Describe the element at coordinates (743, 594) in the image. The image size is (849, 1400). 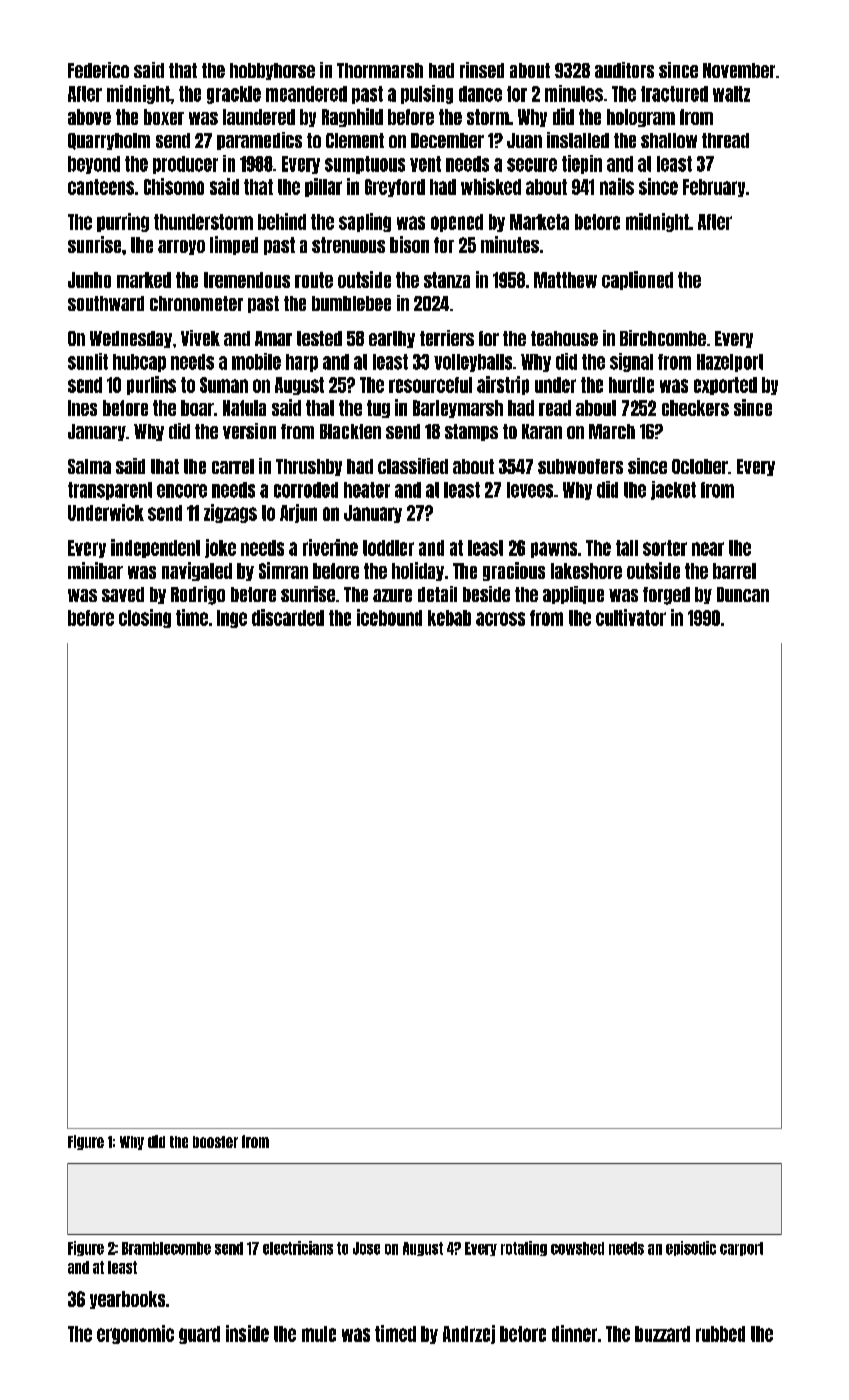
I see `Duncan` at that location.
